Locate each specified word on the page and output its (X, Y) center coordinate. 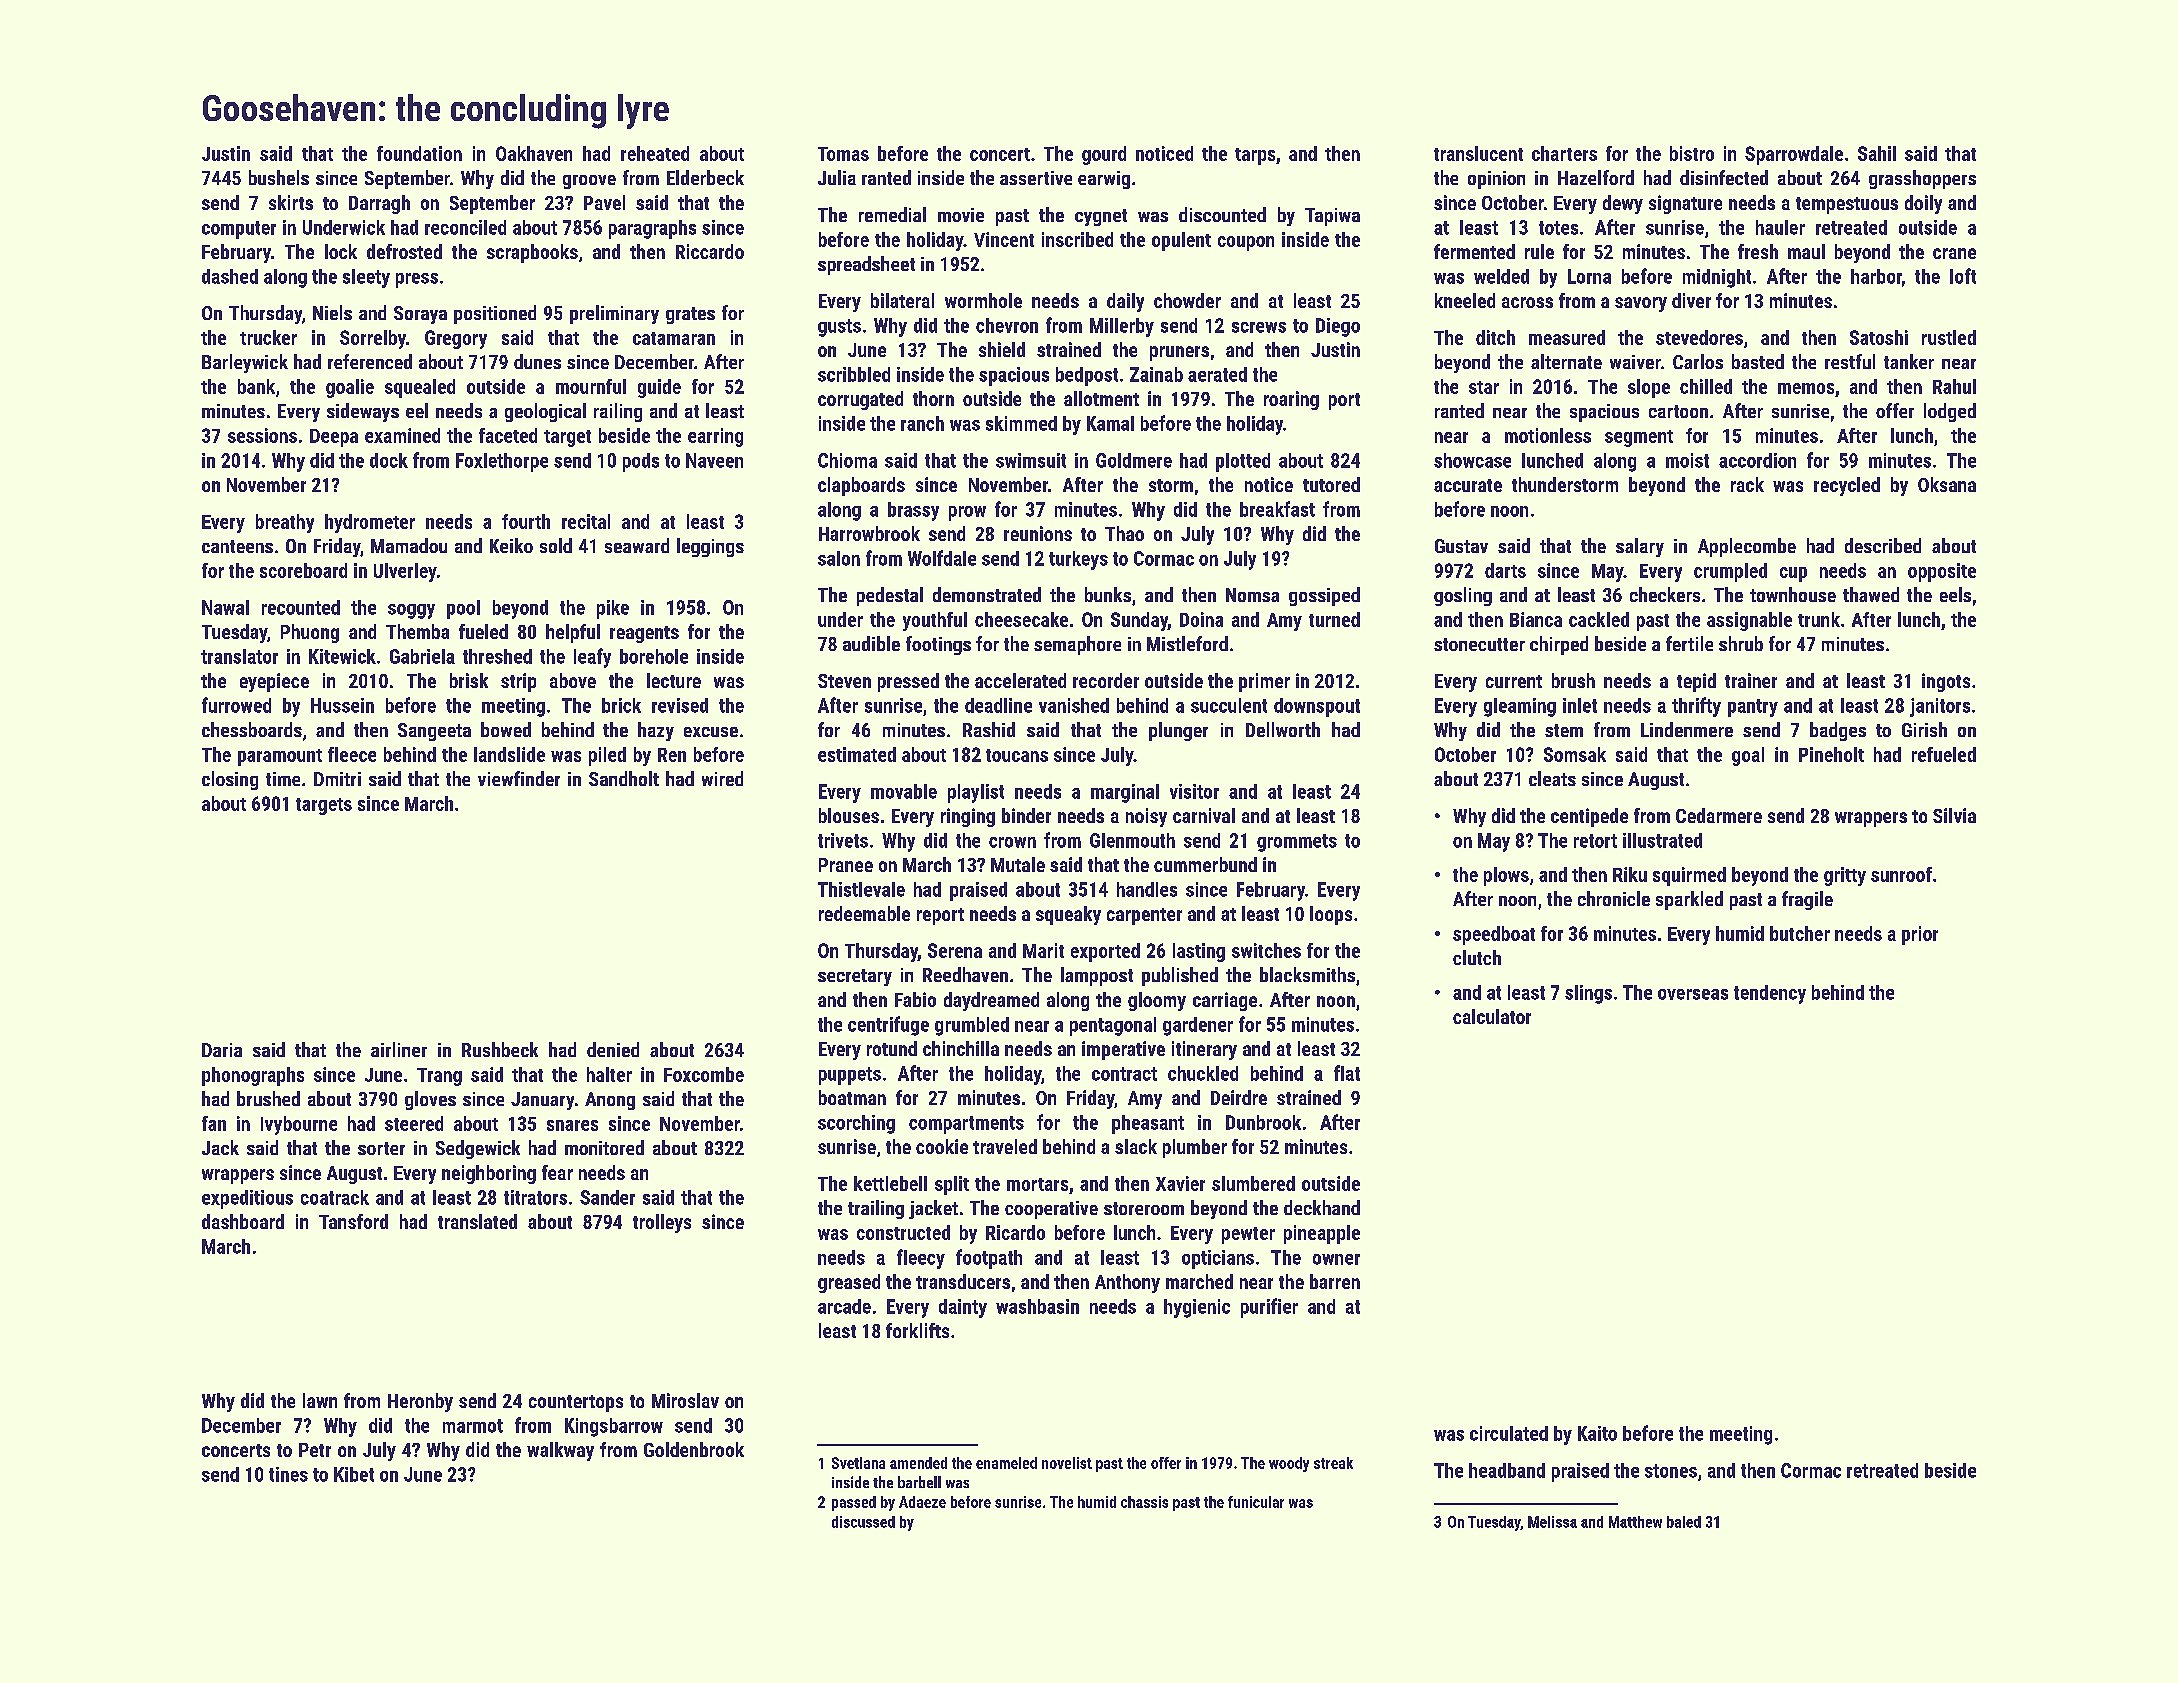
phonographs (253, 1076)
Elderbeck (705, 177)
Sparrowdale (1794, 155)
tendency (1770, 994)
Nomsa (1252, 595)
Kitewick (342, 656)
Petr (315, 1450)
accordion (1757, 460)
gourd (1104, 155)
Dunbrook (1263, 1122)
